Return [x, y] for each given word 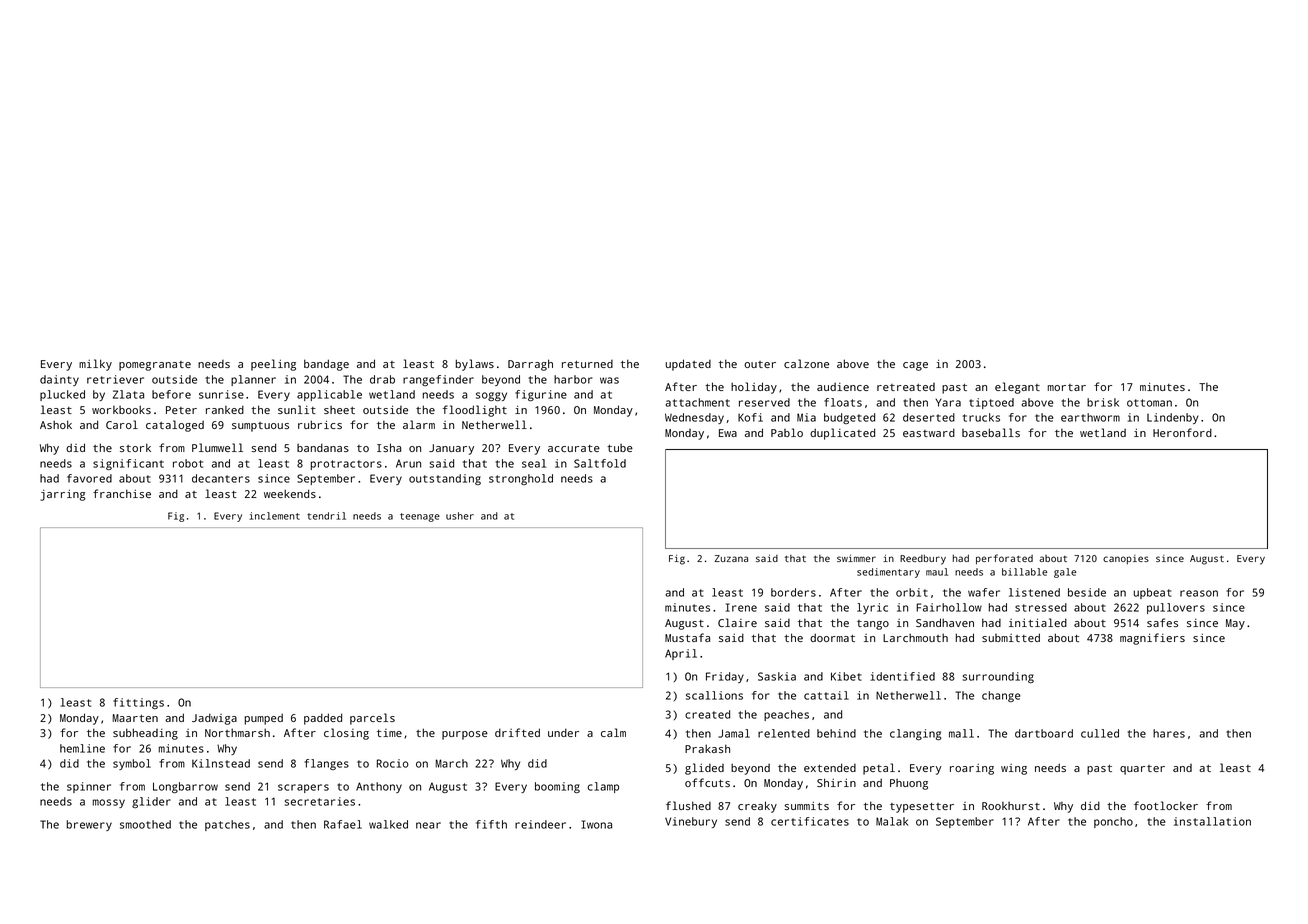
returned [587, 364]
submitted [1011, 637]
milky [95, 365]
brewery [89, 825]
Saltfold [600, 463]
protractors [346, 465]
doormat [832, 637]
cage [915, 366]
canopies [1126, 559]
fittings [138, 703]
